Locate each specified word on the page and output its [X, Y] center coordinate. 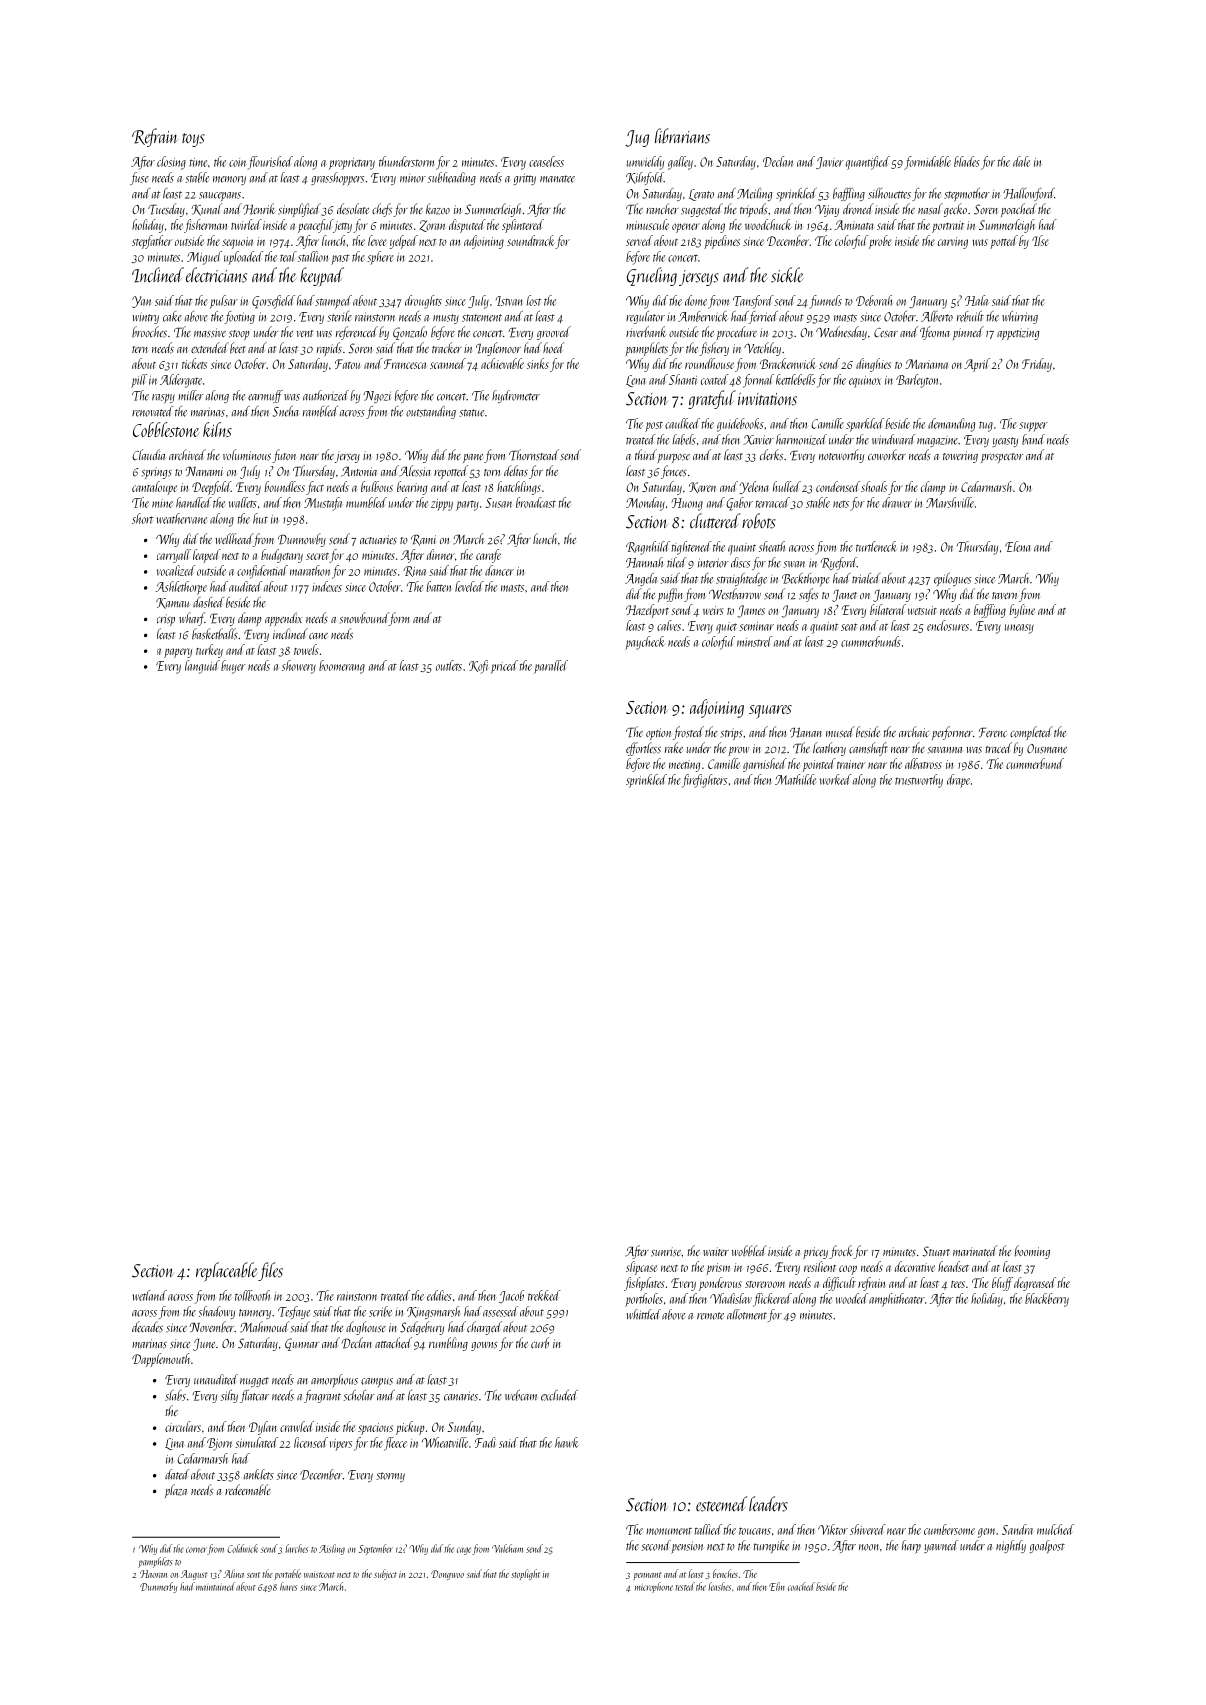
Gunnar [302, 1344]
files [270, 1271]
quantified [868, 163]
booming [1032, 1252]
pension [687, 1547]
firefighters [704, 781]
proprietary [352, 164]
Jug [637, 138]
